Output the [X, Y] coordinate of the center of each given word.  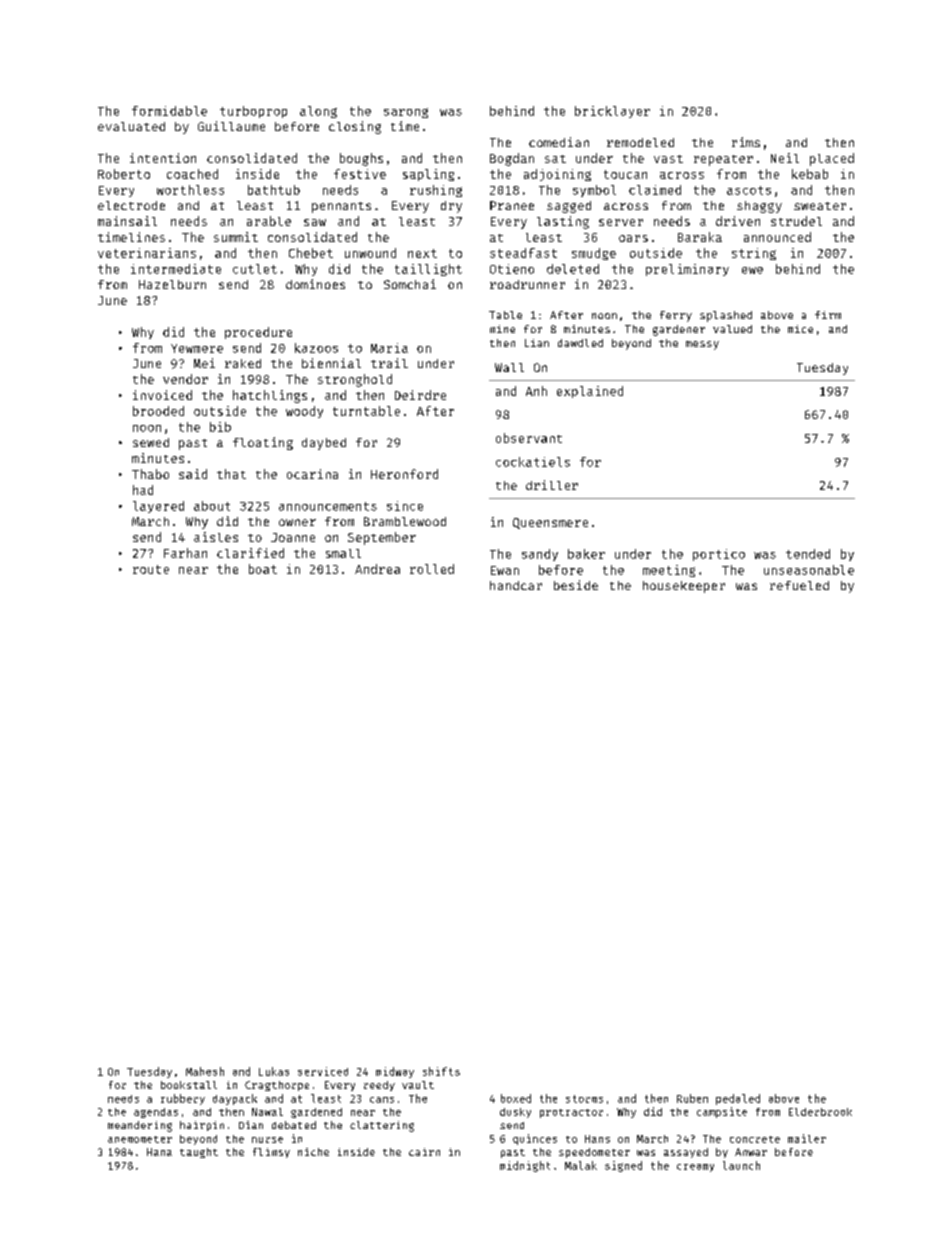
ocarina [312, 474]
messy [702, 345]
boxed [516, 1098]
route [151, 569]
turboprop [253, 112]
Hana [159, 1152]
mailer [807, 1138]
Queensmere [550, 523]
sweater [820, 206]
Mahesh [205, 1071]
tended [808, 554]
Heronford [404, 474]
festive [360, 174]
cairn [424, 1152]
